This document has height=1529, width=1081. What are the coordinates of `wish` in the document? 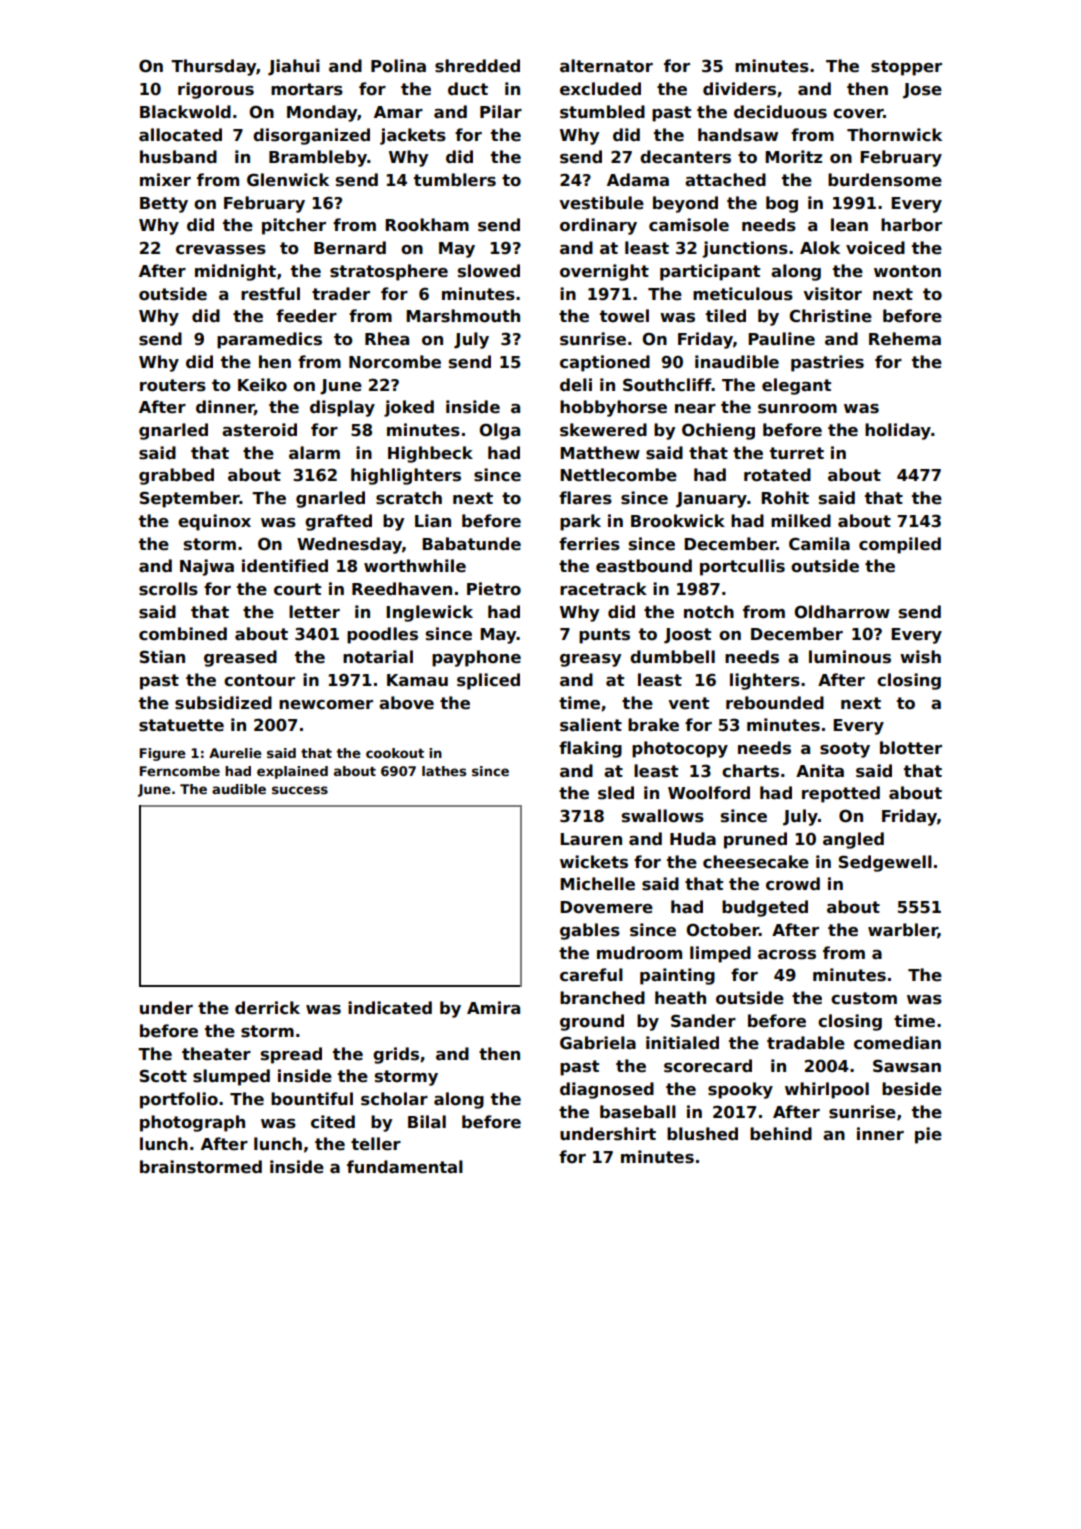 It's located at (920, 657).
